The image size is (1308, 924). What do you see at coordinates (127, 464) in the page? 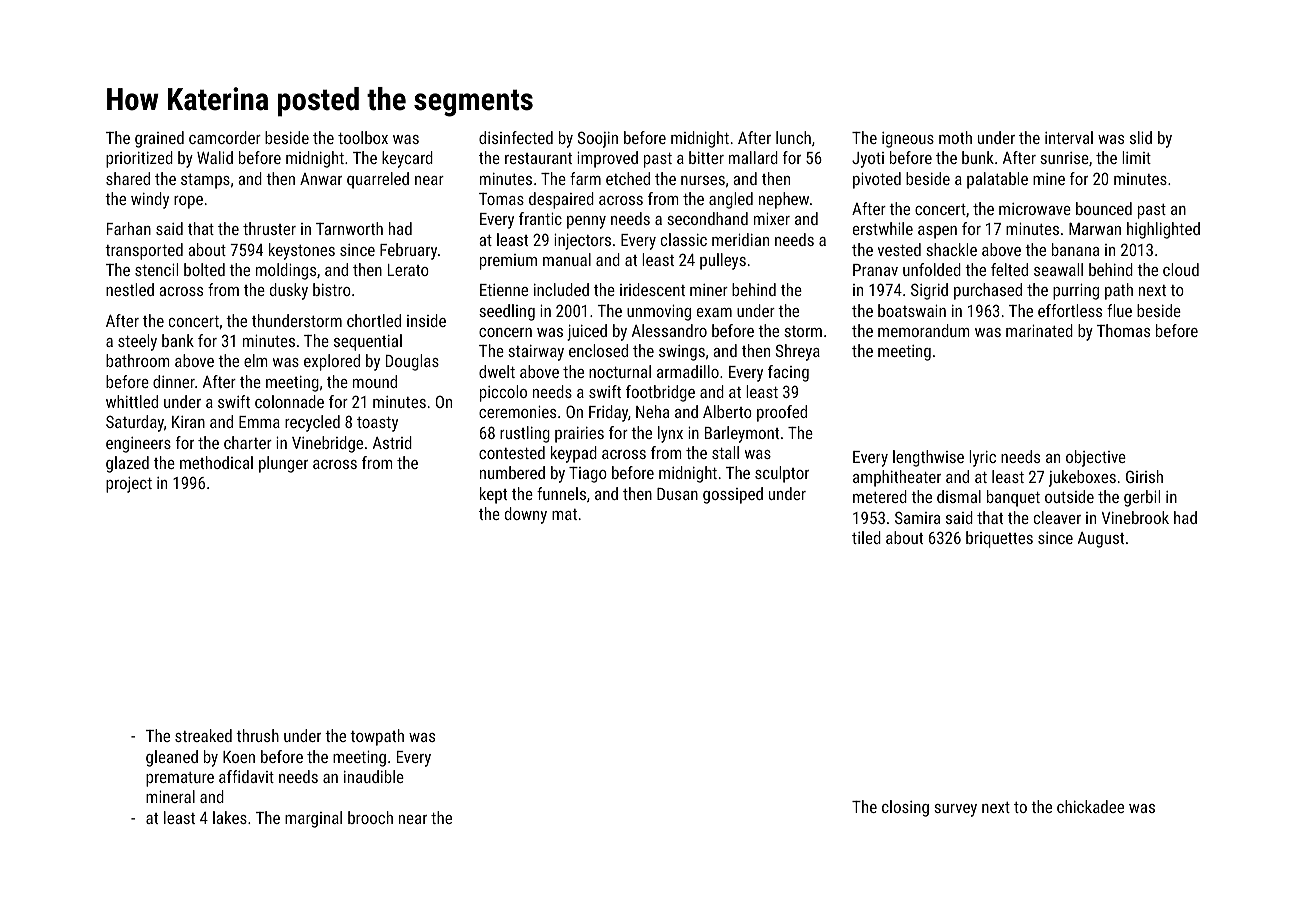
I see `glazed` at bounding box center [127, 464].
